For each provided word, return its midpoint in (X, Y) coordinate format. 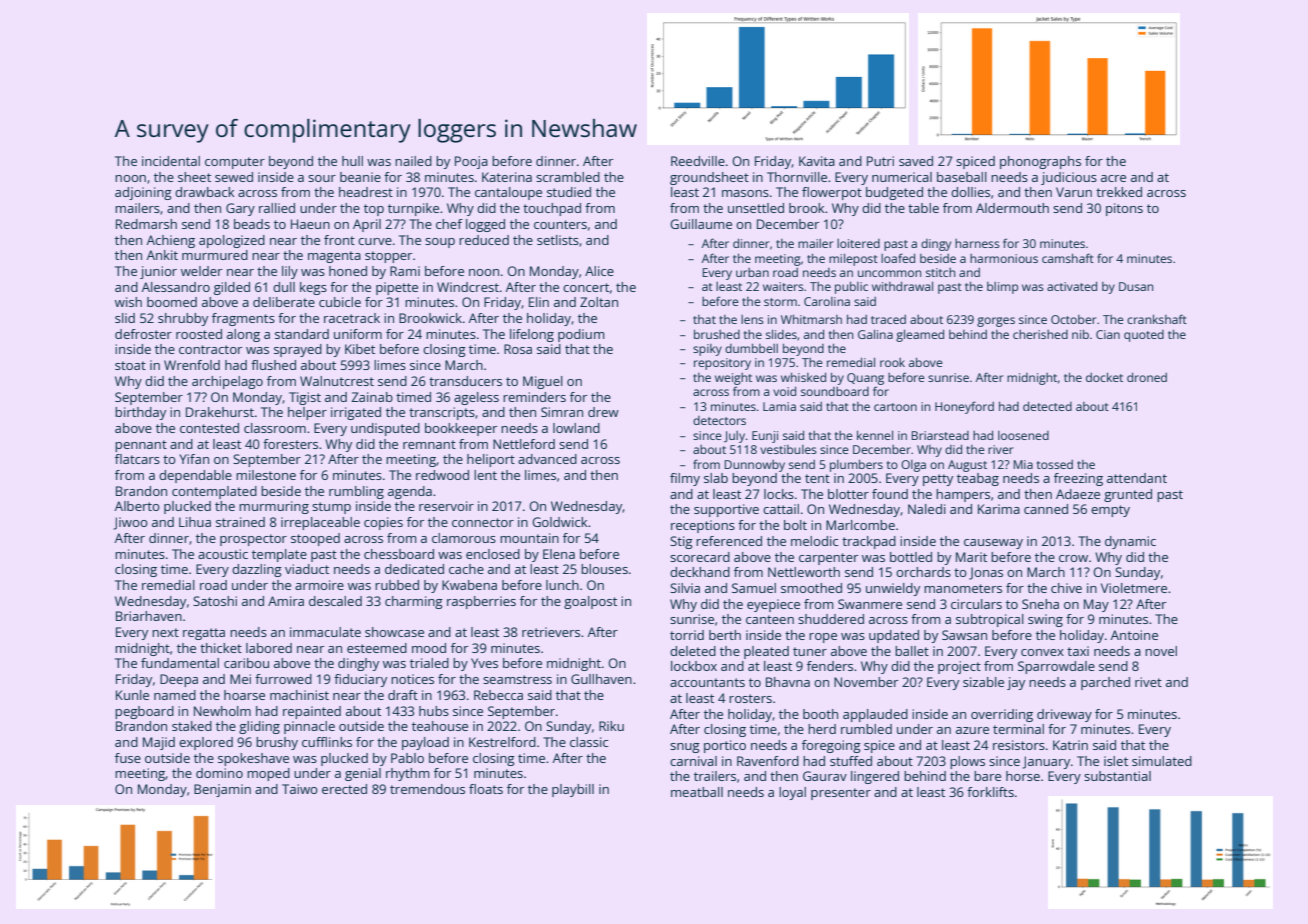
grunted (1128, 495)
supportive (726, 510)
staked (192, 726)
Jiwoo (131, 523)
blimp (1002, 288)
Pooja (471, 162)
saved (916, 161)
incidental (171, 161)
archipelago (227, 382)
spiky (707, 350)
